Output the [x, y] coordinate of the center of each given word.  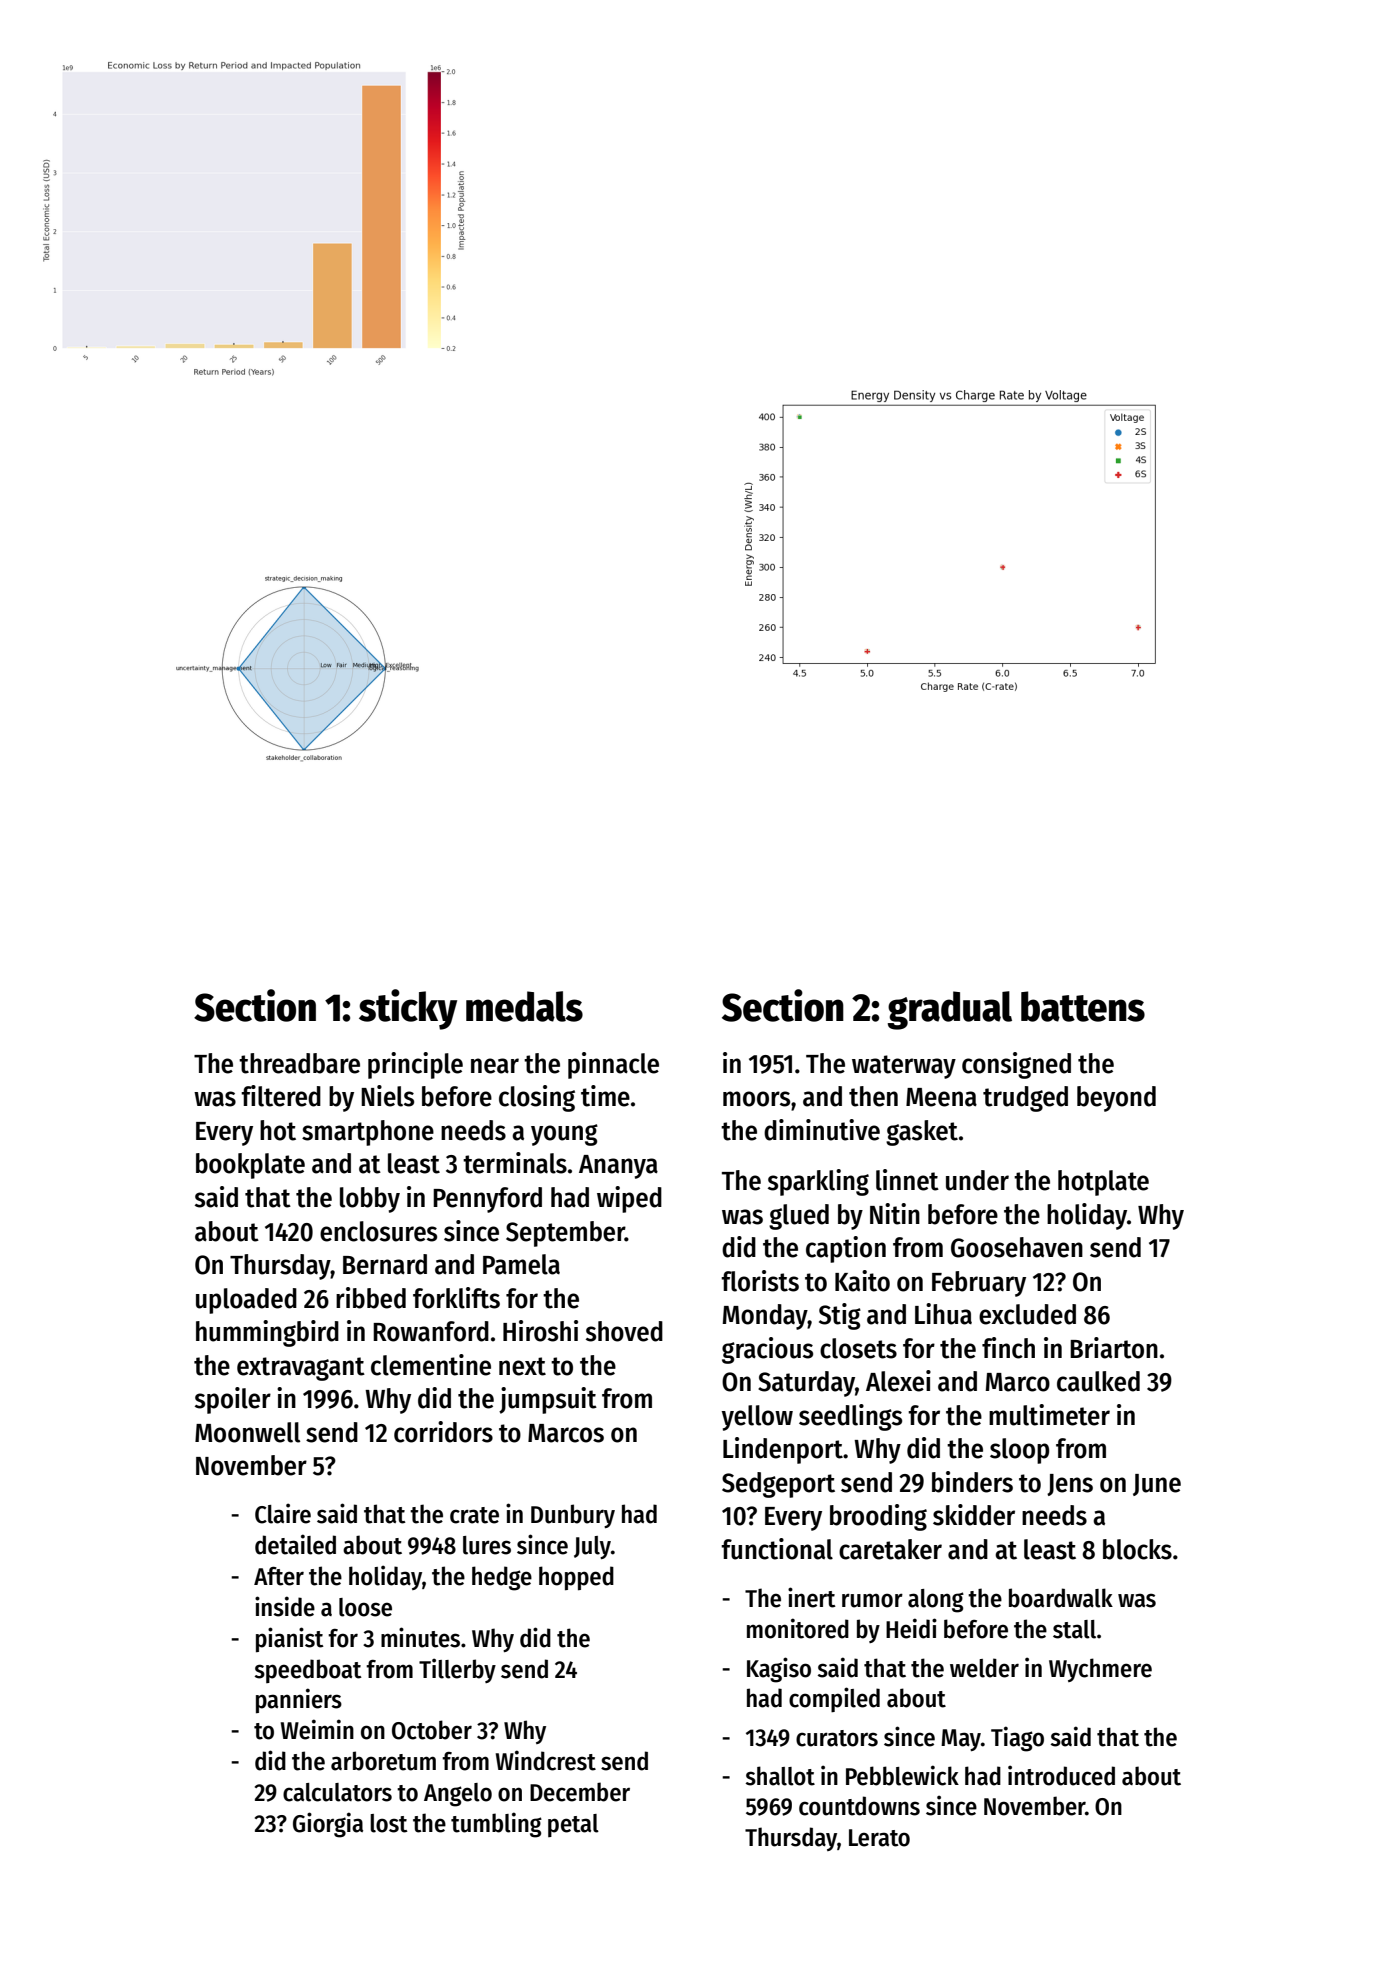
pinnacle [613, 1065]
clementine [431, 1365]
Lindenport [783, 1450]
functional [777, 1549]
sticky [408, 1009]
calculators [337, 1792]
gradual [950, 1010]
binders [972, 1482]
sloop [1019, 1451]
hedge [502, 1578]
